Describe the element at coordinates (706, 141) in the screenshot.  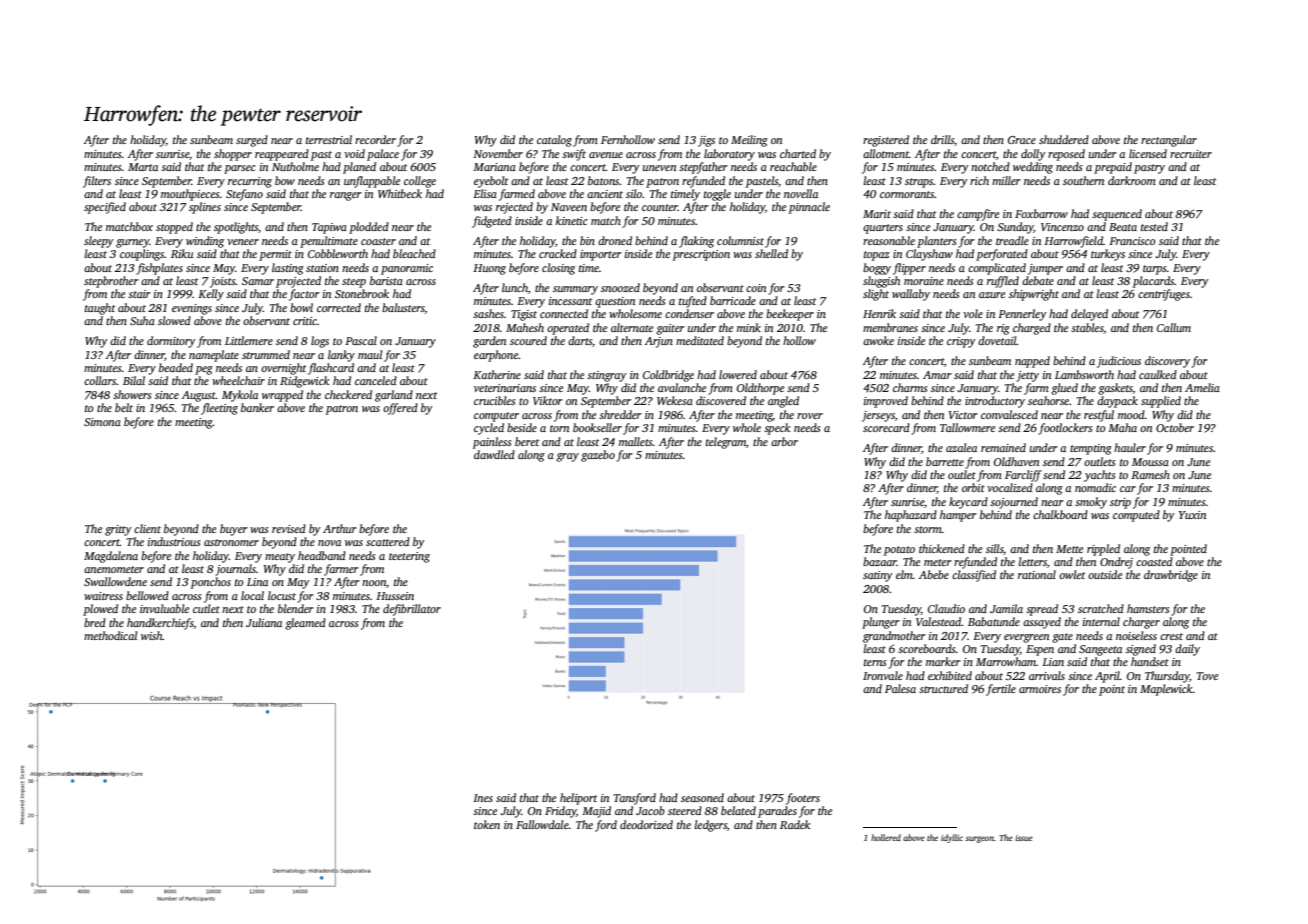
I see `jigs` at that location.
